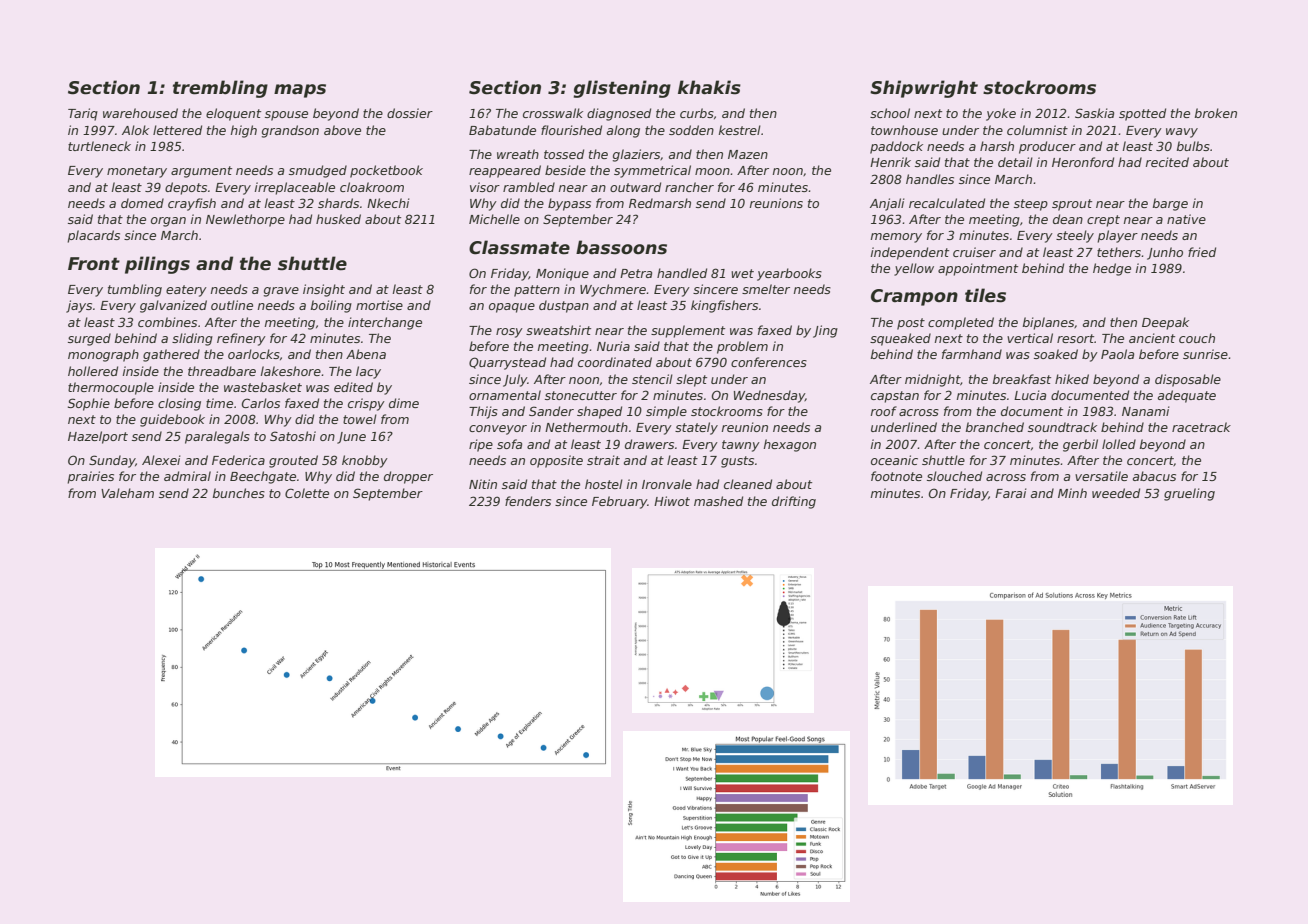 The height and width of the screenshot is (924, 1308). Describe the element at coordinates (410, 113) in the screenshot. I see `dossier` at that location.
